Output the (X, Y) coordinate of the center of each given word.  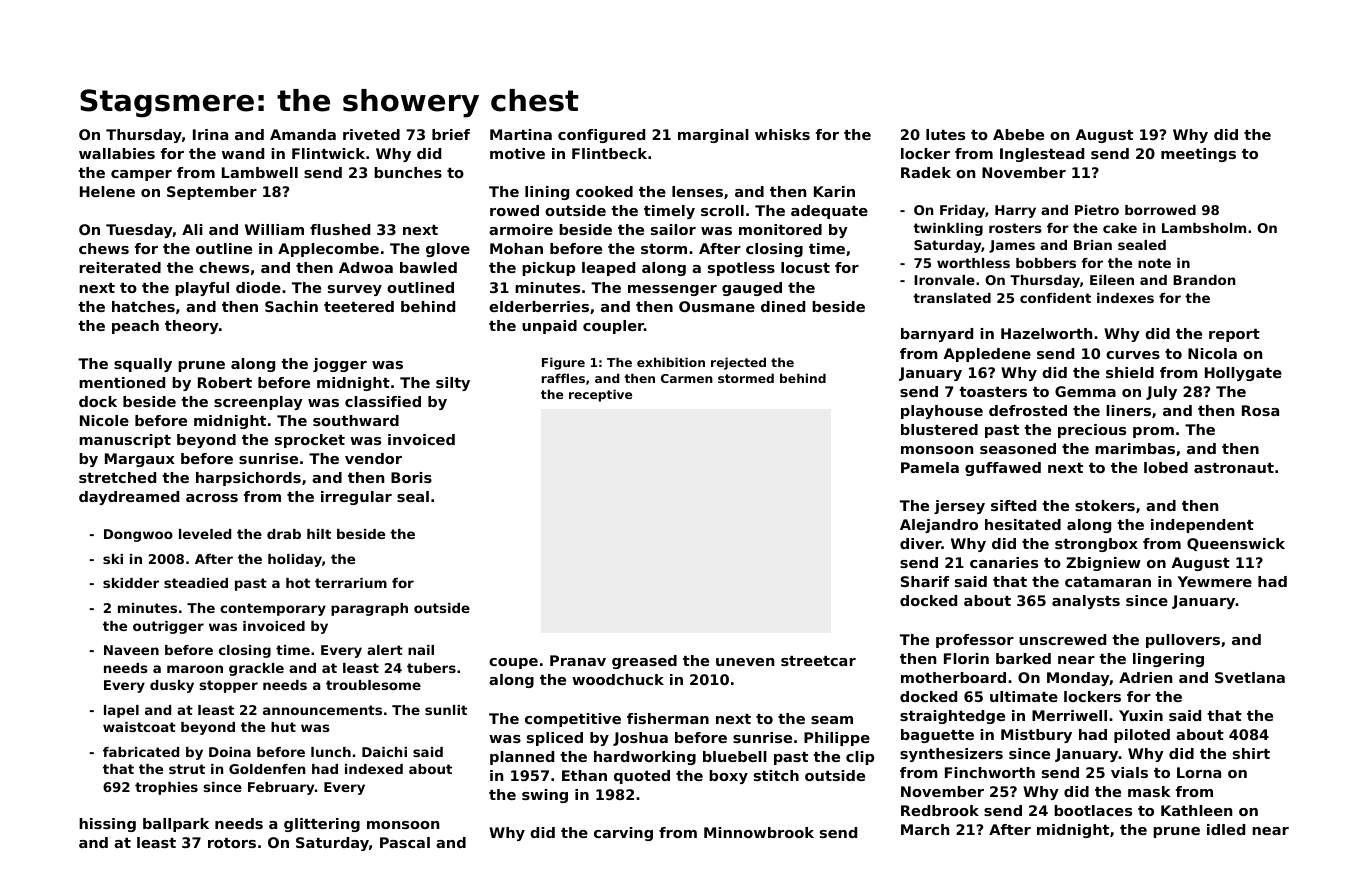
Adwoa (366, 267)
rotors (232, 843)
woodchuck (618, 679)
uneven (745, 662)
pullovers (1183, 641)
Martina (521, 134)
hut (283, 727)
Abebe (1018, 134)
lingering (1168, 660)
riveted (371, 134)
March (925, 829)
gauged (752, 289)
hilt (319, 534)
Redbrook (940, 810)
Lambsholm (1204, 228)
